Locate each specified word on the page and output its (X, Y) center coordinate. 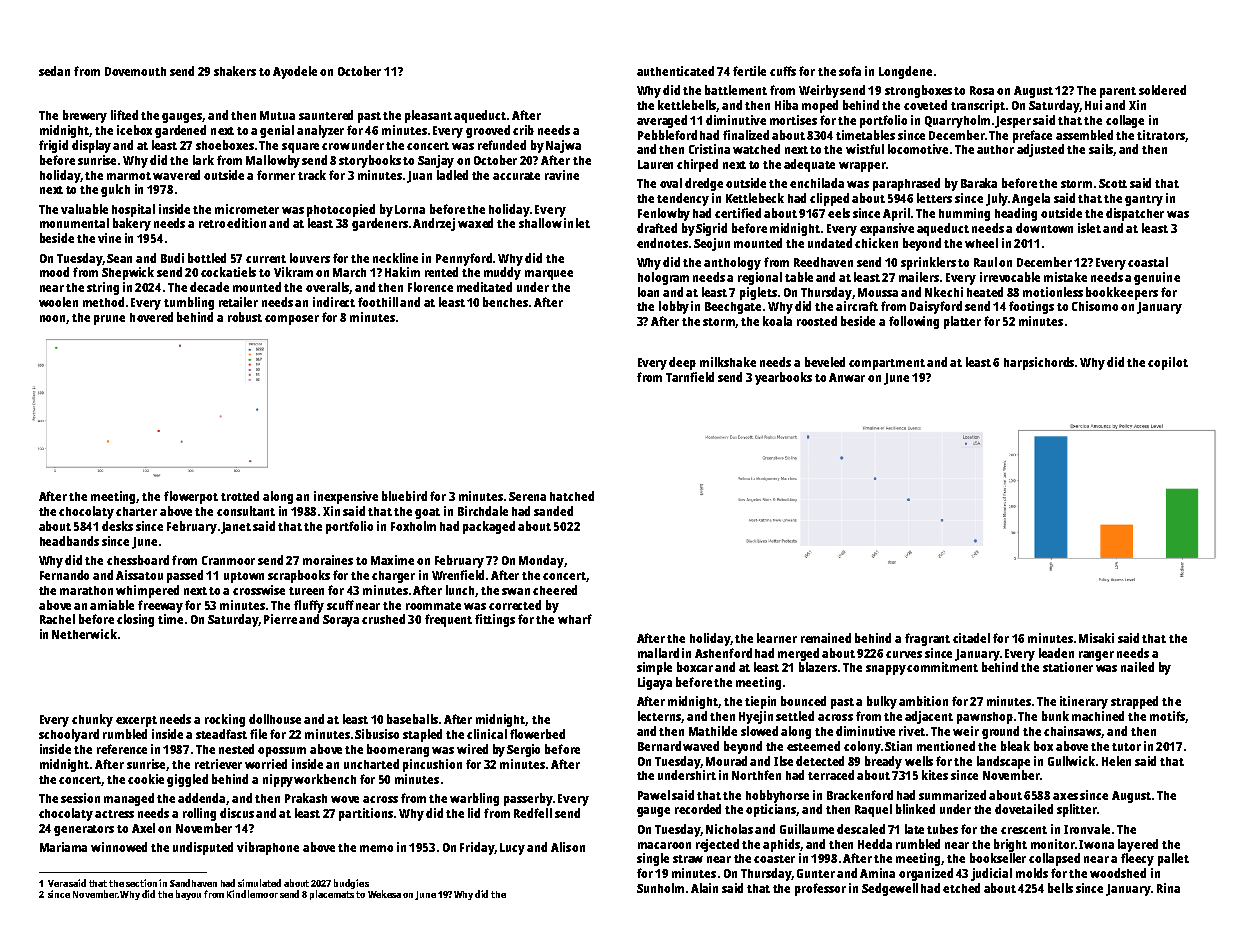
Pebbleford (667, 135)
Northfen (756, 775)
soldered (1162, 90)
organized (926, 874)
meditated (484, 287)
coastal (1148, 262)
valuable (84, 209)
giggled (187, 780)
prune (109, 320)
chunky (92, 720)
